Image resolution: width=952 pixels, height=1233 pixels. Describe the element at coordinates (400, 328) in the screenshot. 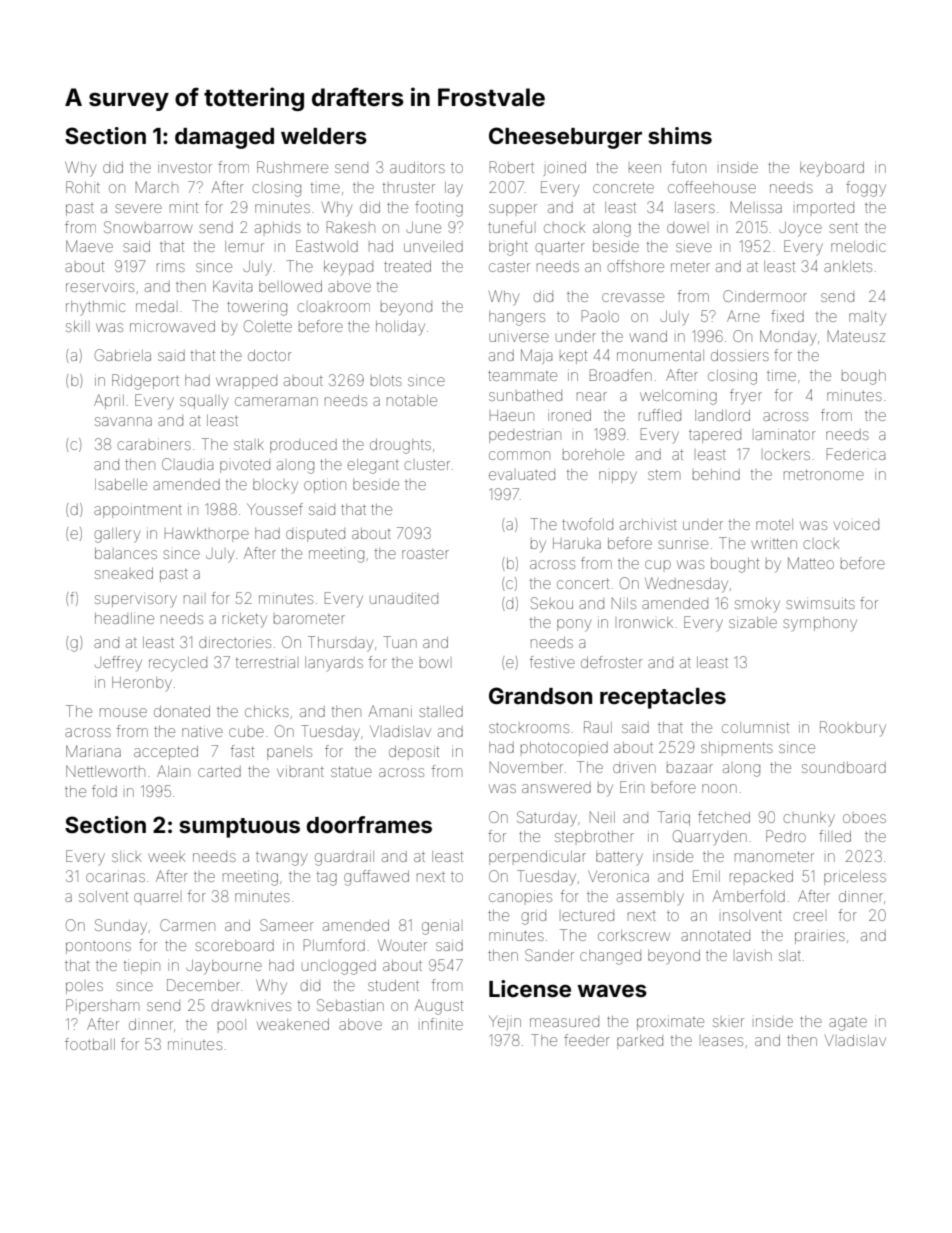

I see `holiday` at that location.
